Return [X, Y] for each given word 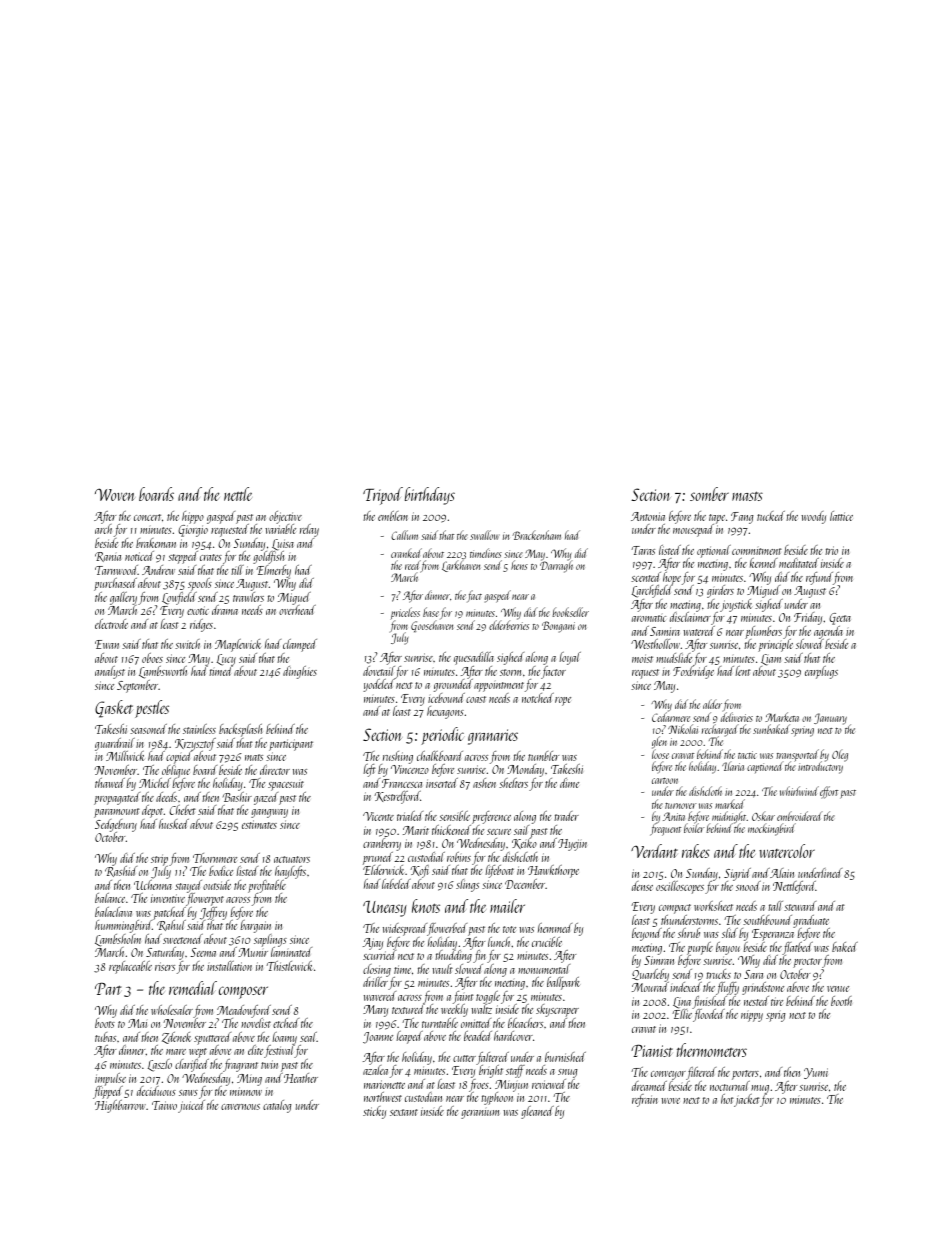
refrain [645, 1100]
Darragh [556, 567]
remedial [193, 988]
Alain [782, 873]
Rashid [121, 871]
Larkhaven [461, 566]
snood [748, 886]
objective [285, 517]
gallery [123, 598]
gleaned [537, 1112]
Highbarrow [120, 1106]
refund [819, 578]
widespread [405, 929]
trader [566, 816]
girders [720, 591]
